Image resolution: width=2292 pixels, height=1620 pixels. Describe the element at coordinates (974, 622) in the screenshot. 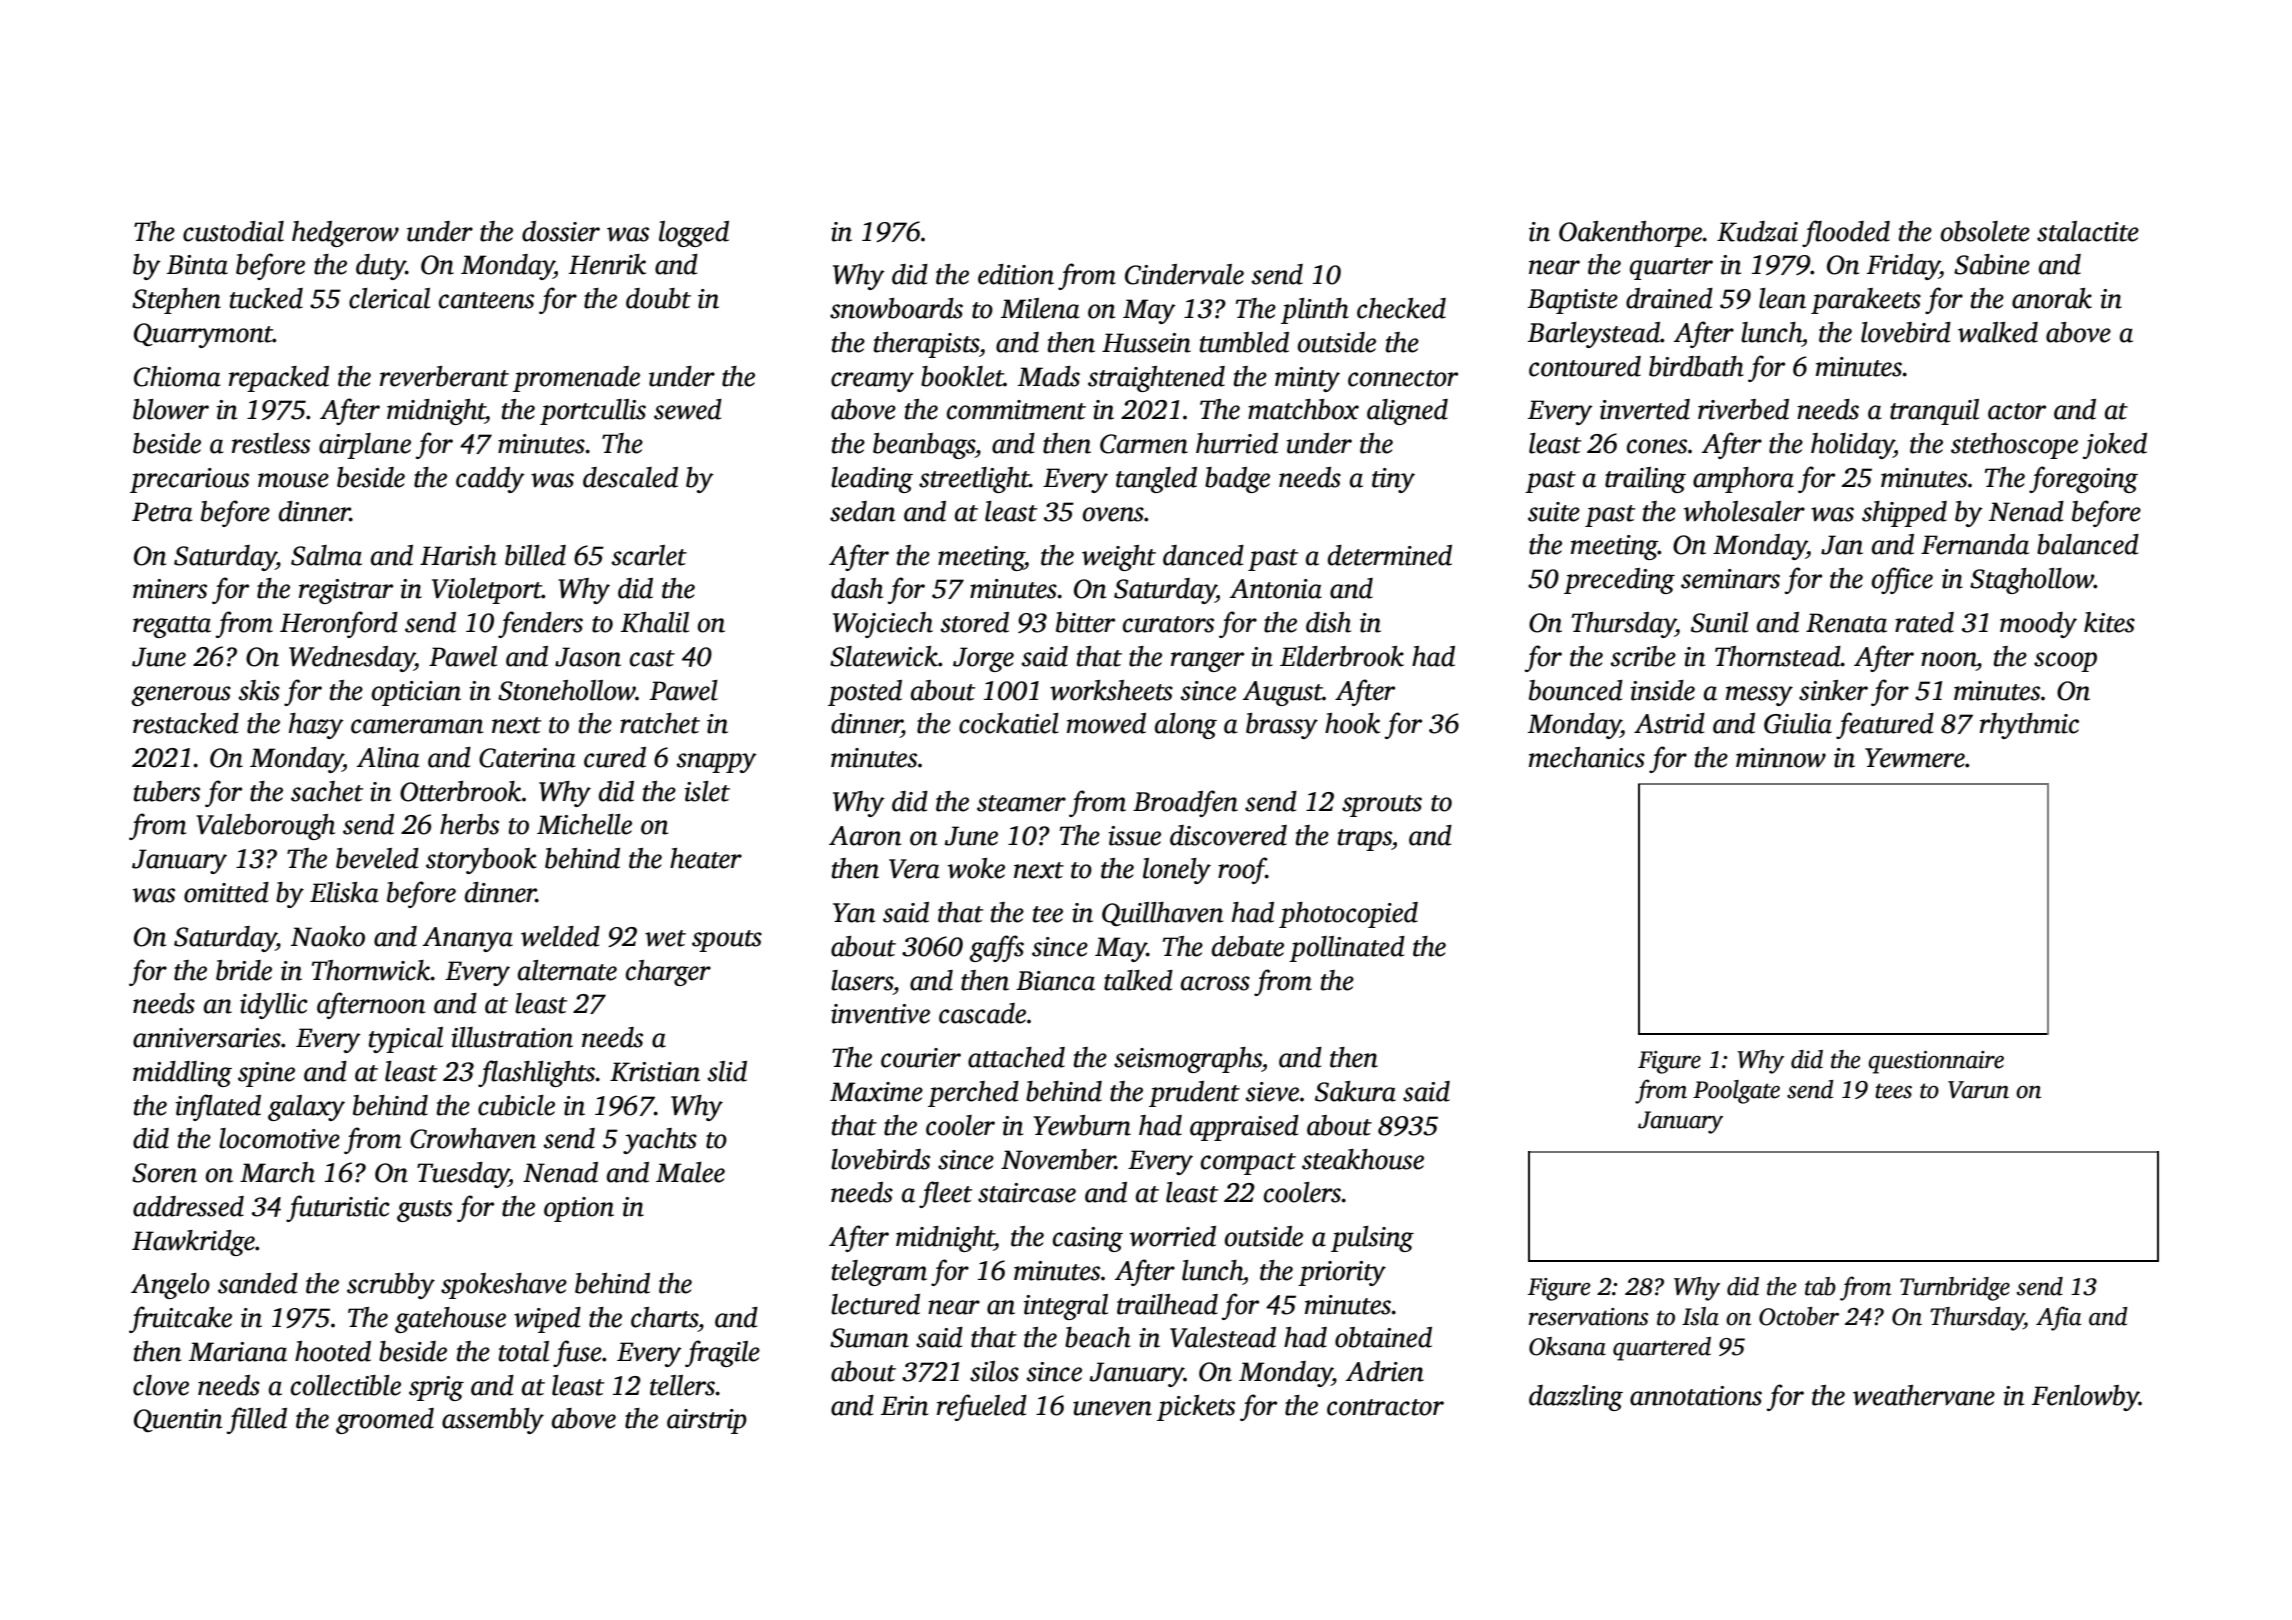

I see `stored` at that location.
